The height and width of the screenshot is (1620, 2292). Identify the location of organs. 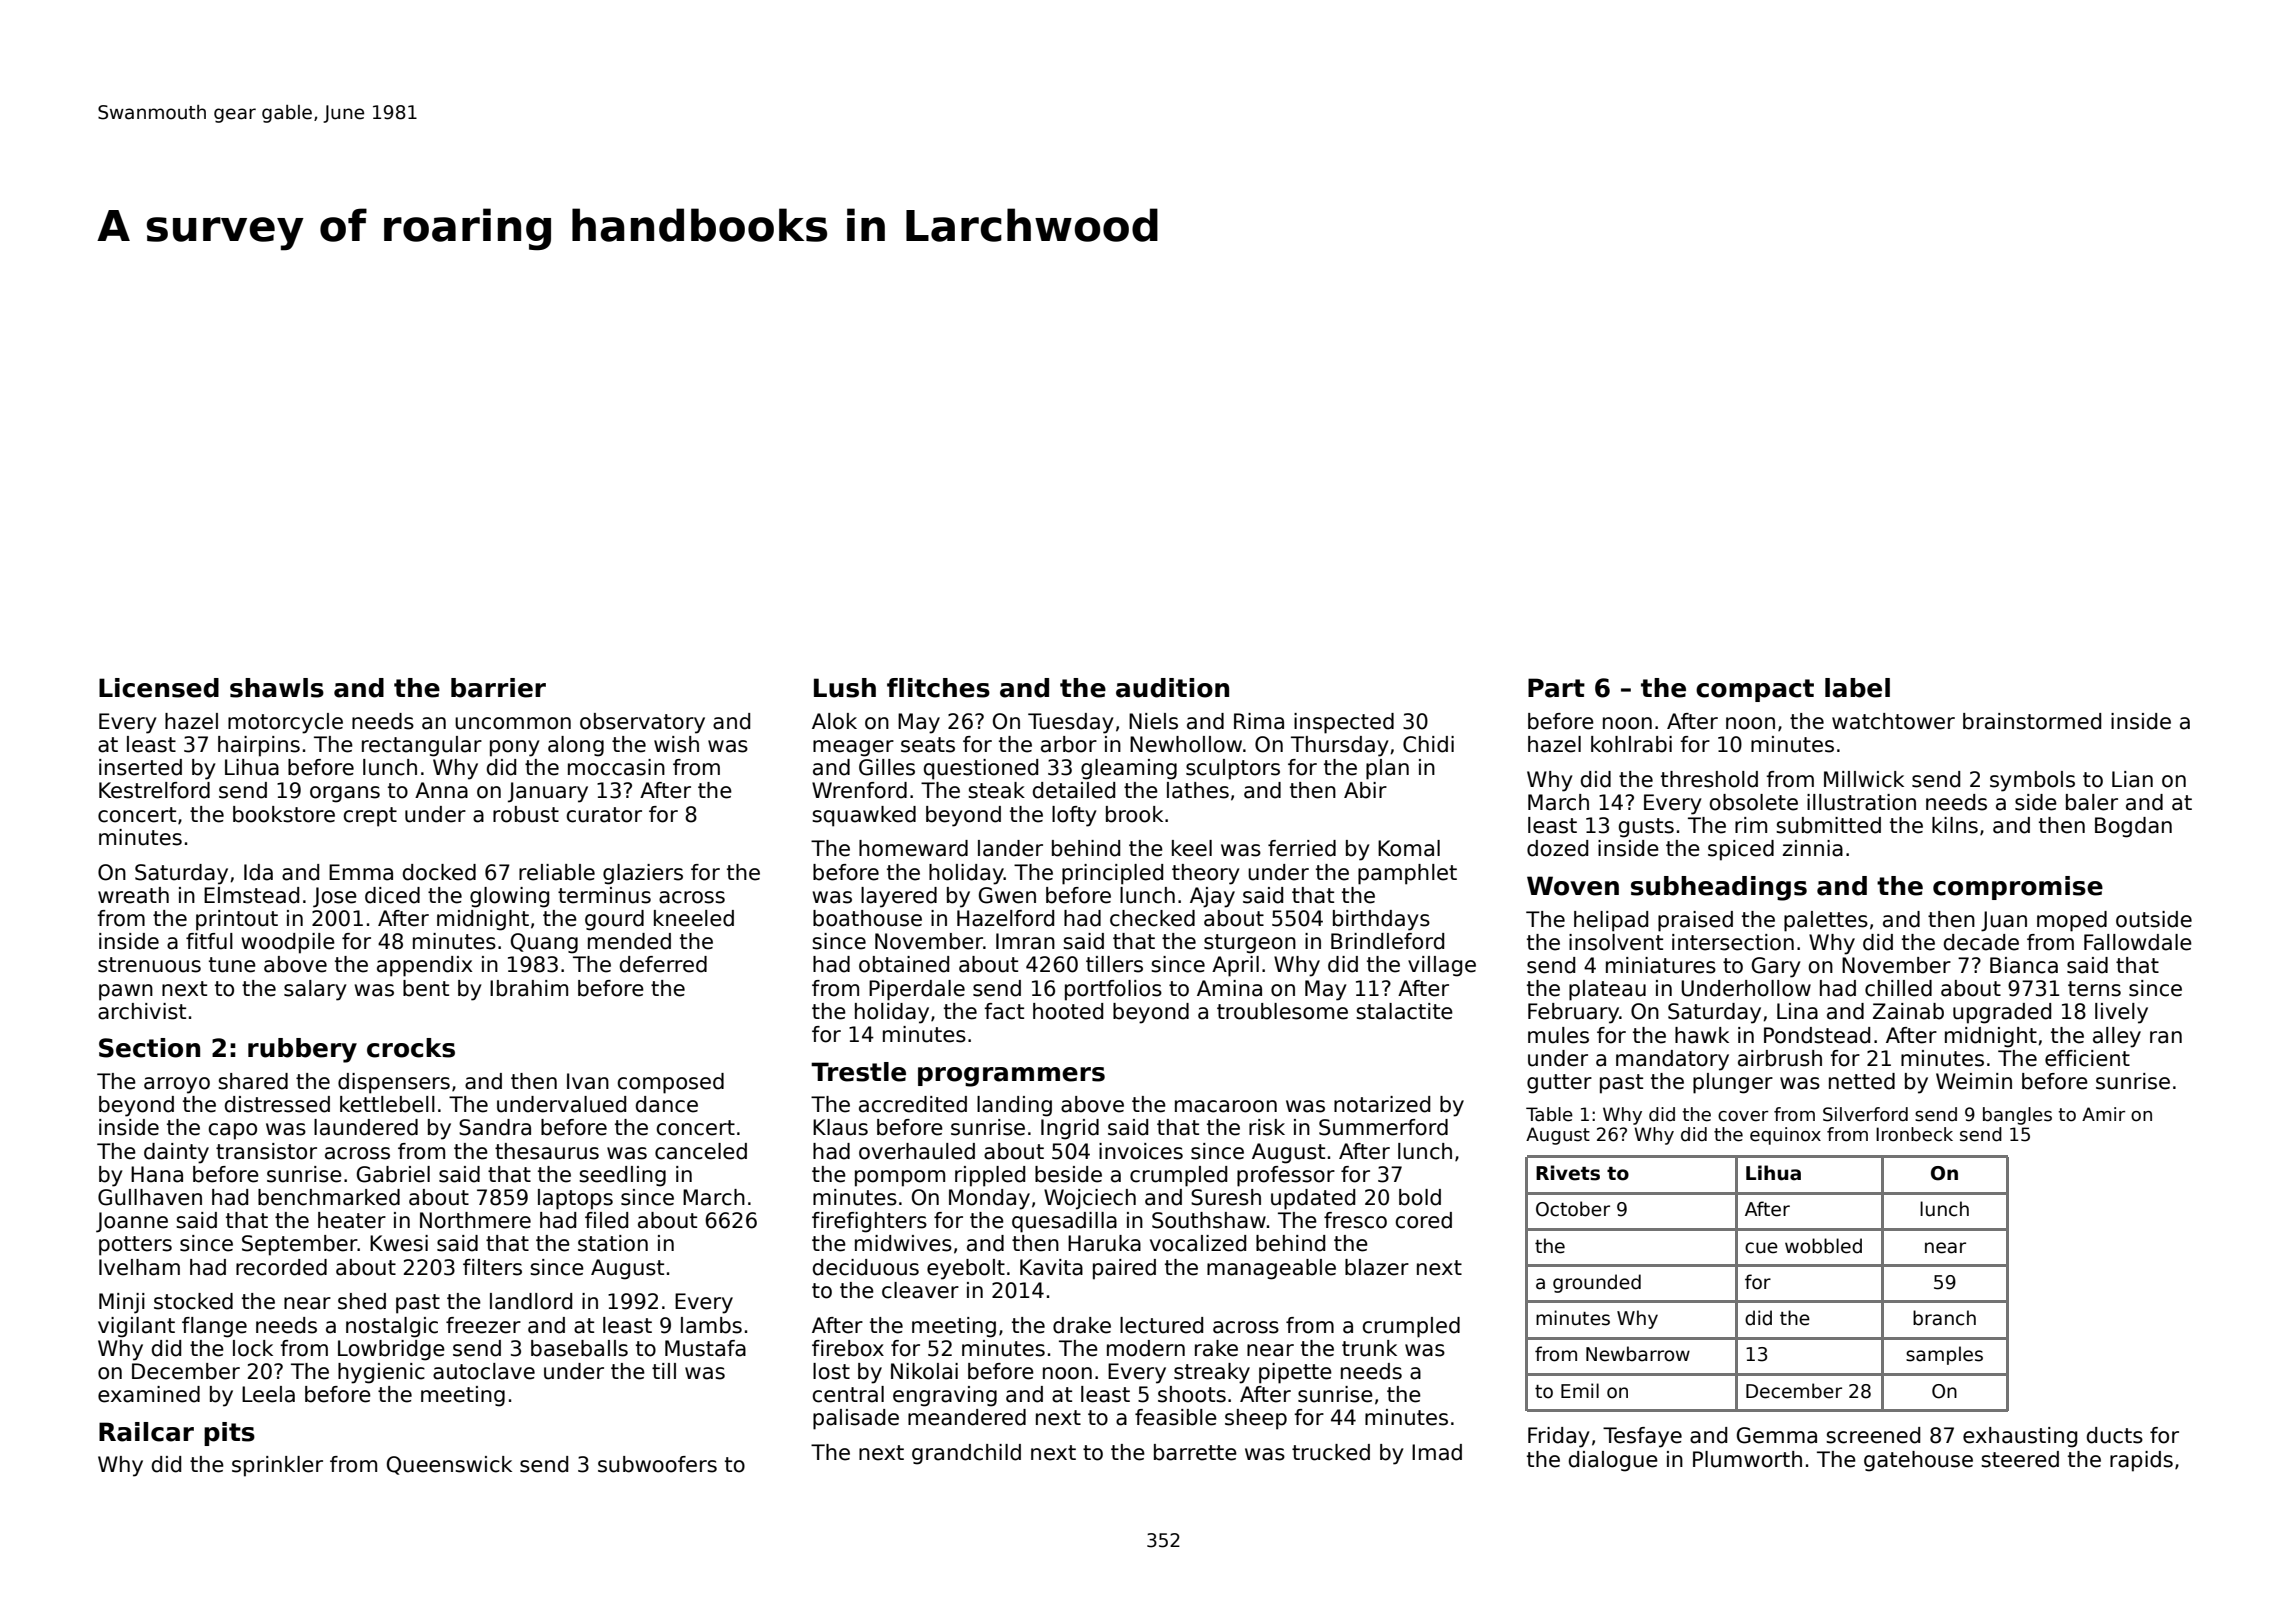
(345, 794).
